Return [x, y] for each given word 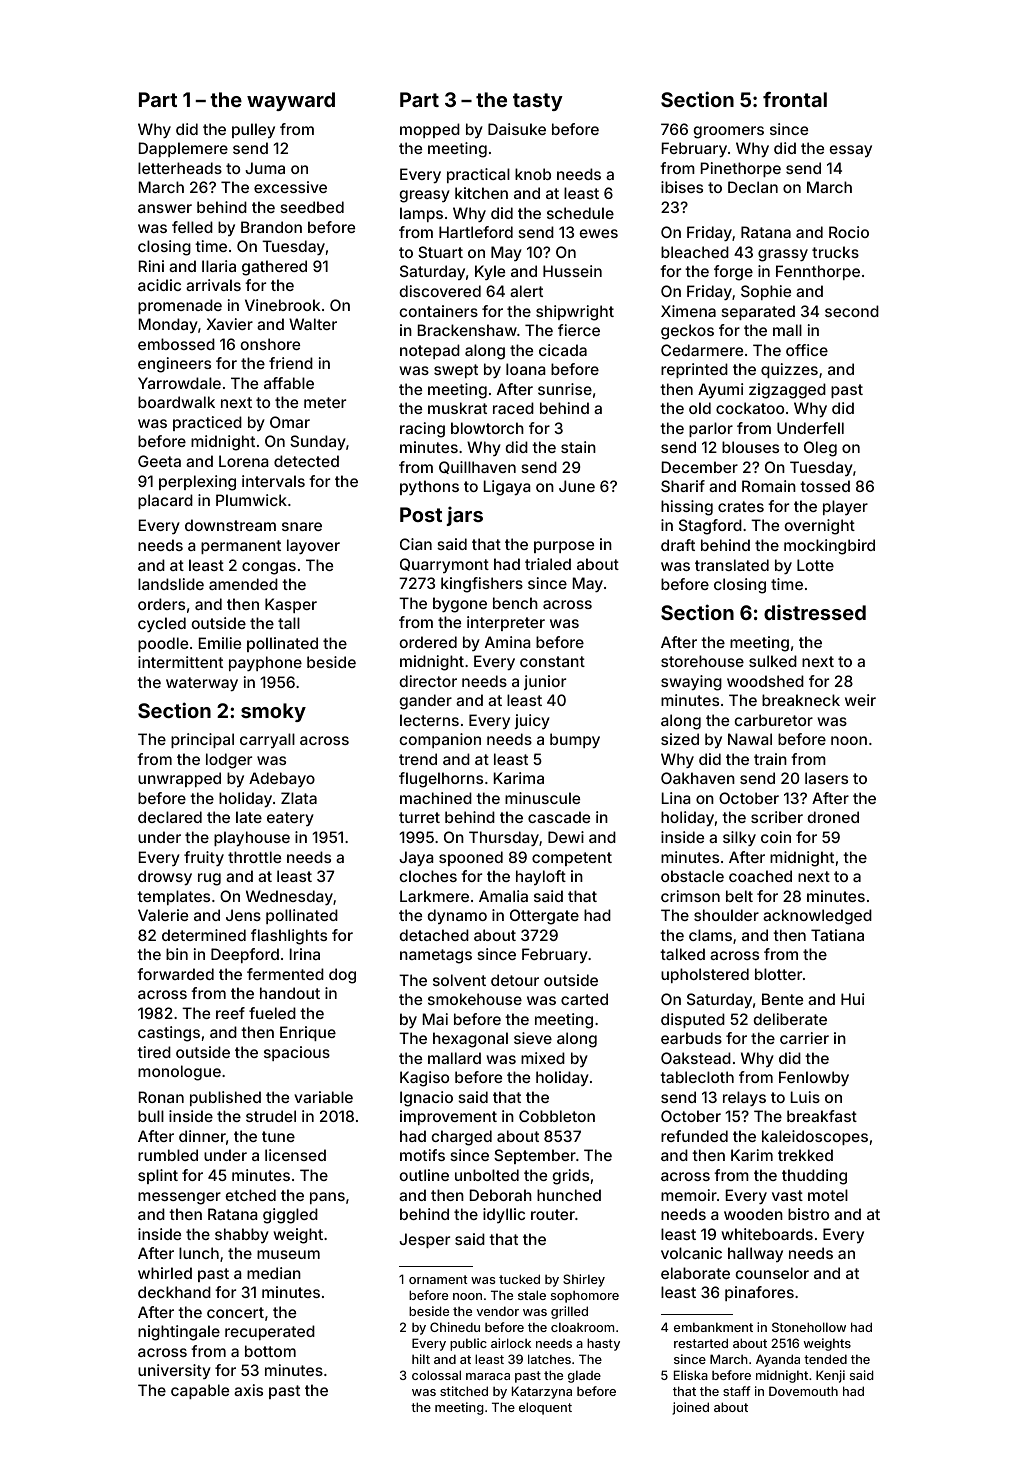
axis [248, 1390]
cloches [428, 876]
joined [690, 1408]
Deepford [245, 955]
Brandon [271, 227]
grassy [783, 255]
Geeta [159, 461]
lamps [421, 214]
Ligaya [507, 488]
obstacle [692, 876]
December [700, 467]
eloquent [545, 1408]
